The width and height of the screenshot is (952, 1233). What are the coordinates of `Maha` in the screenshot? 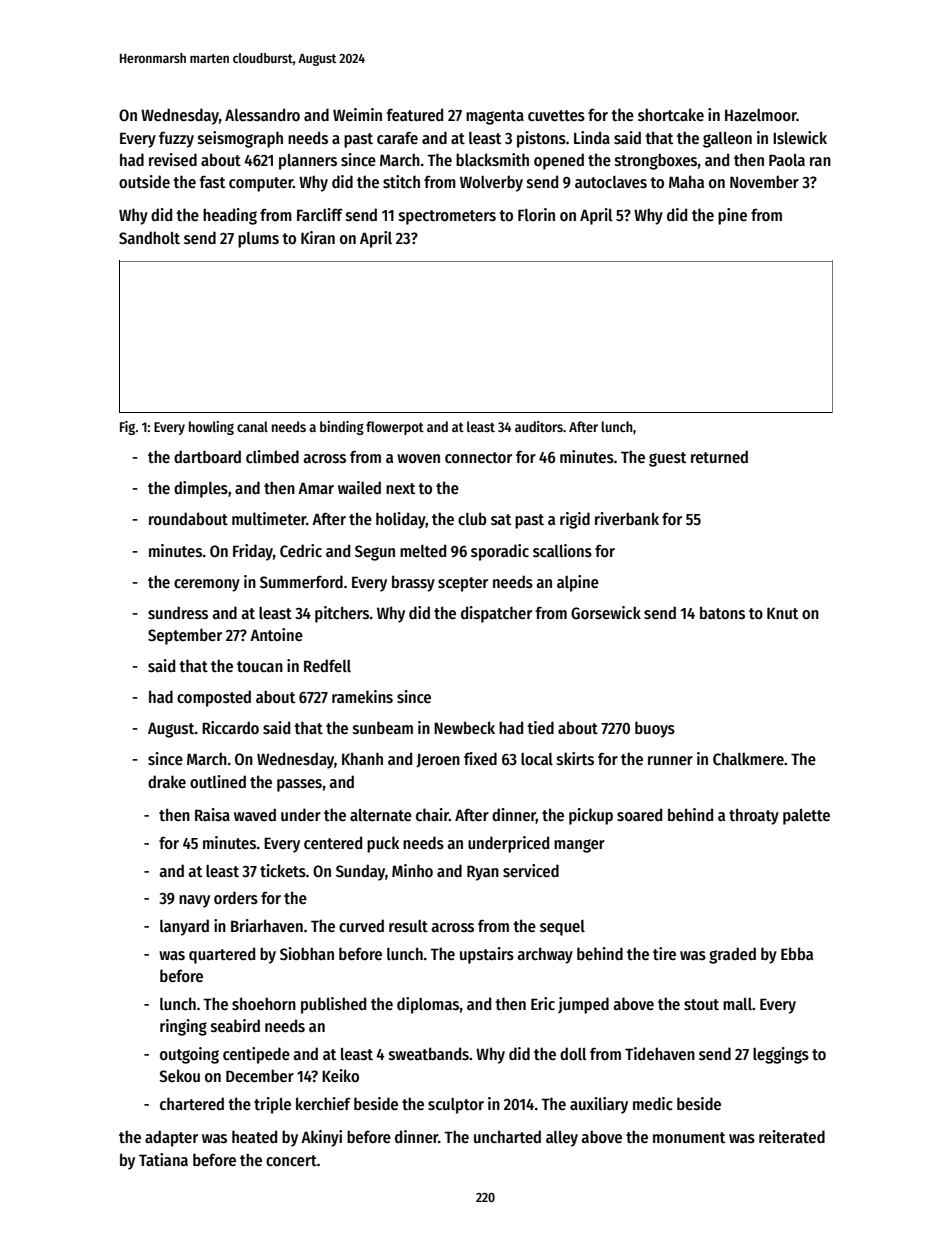 It's located at (686, 181).
